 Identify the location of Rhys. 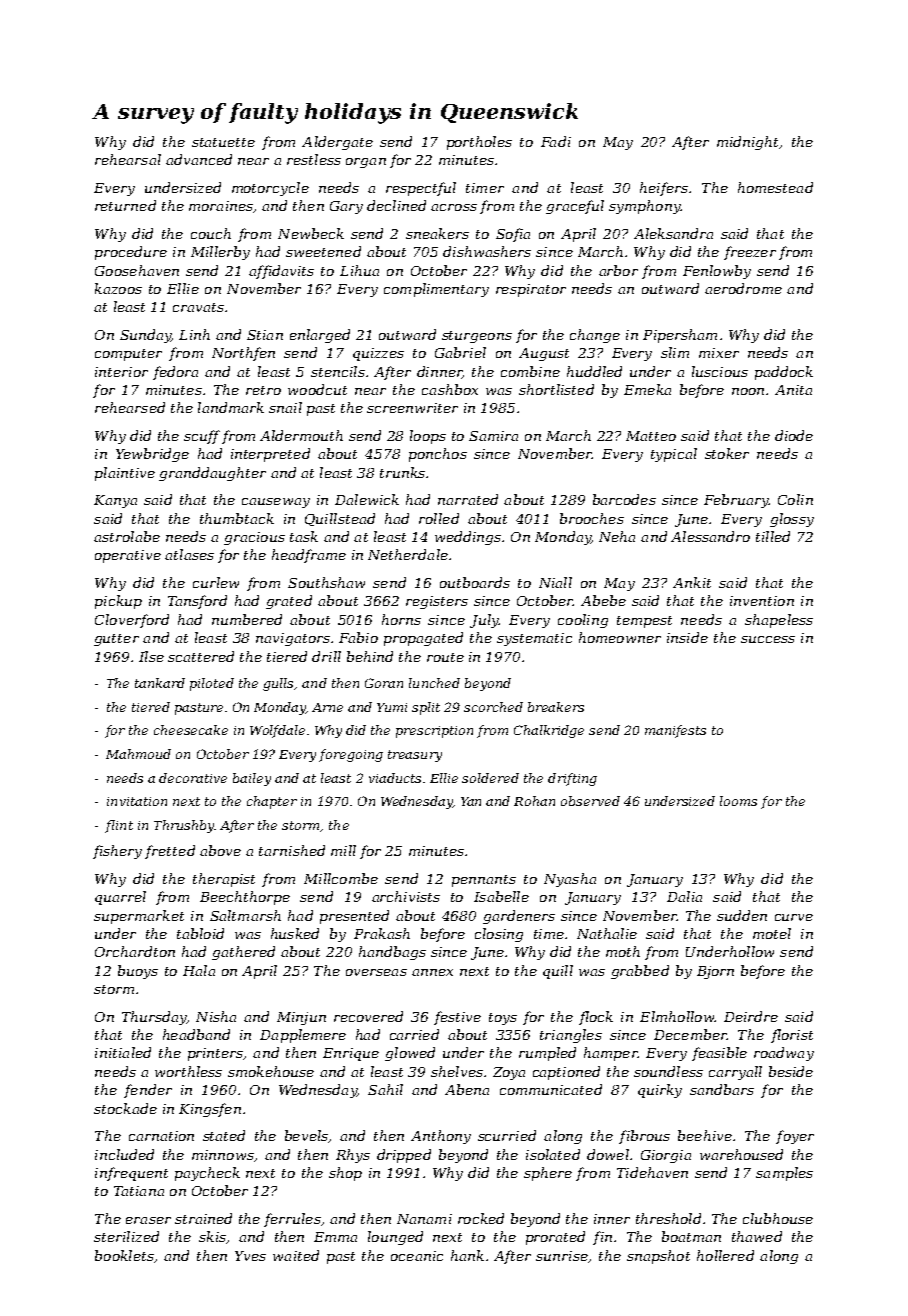
(353, 1156).
